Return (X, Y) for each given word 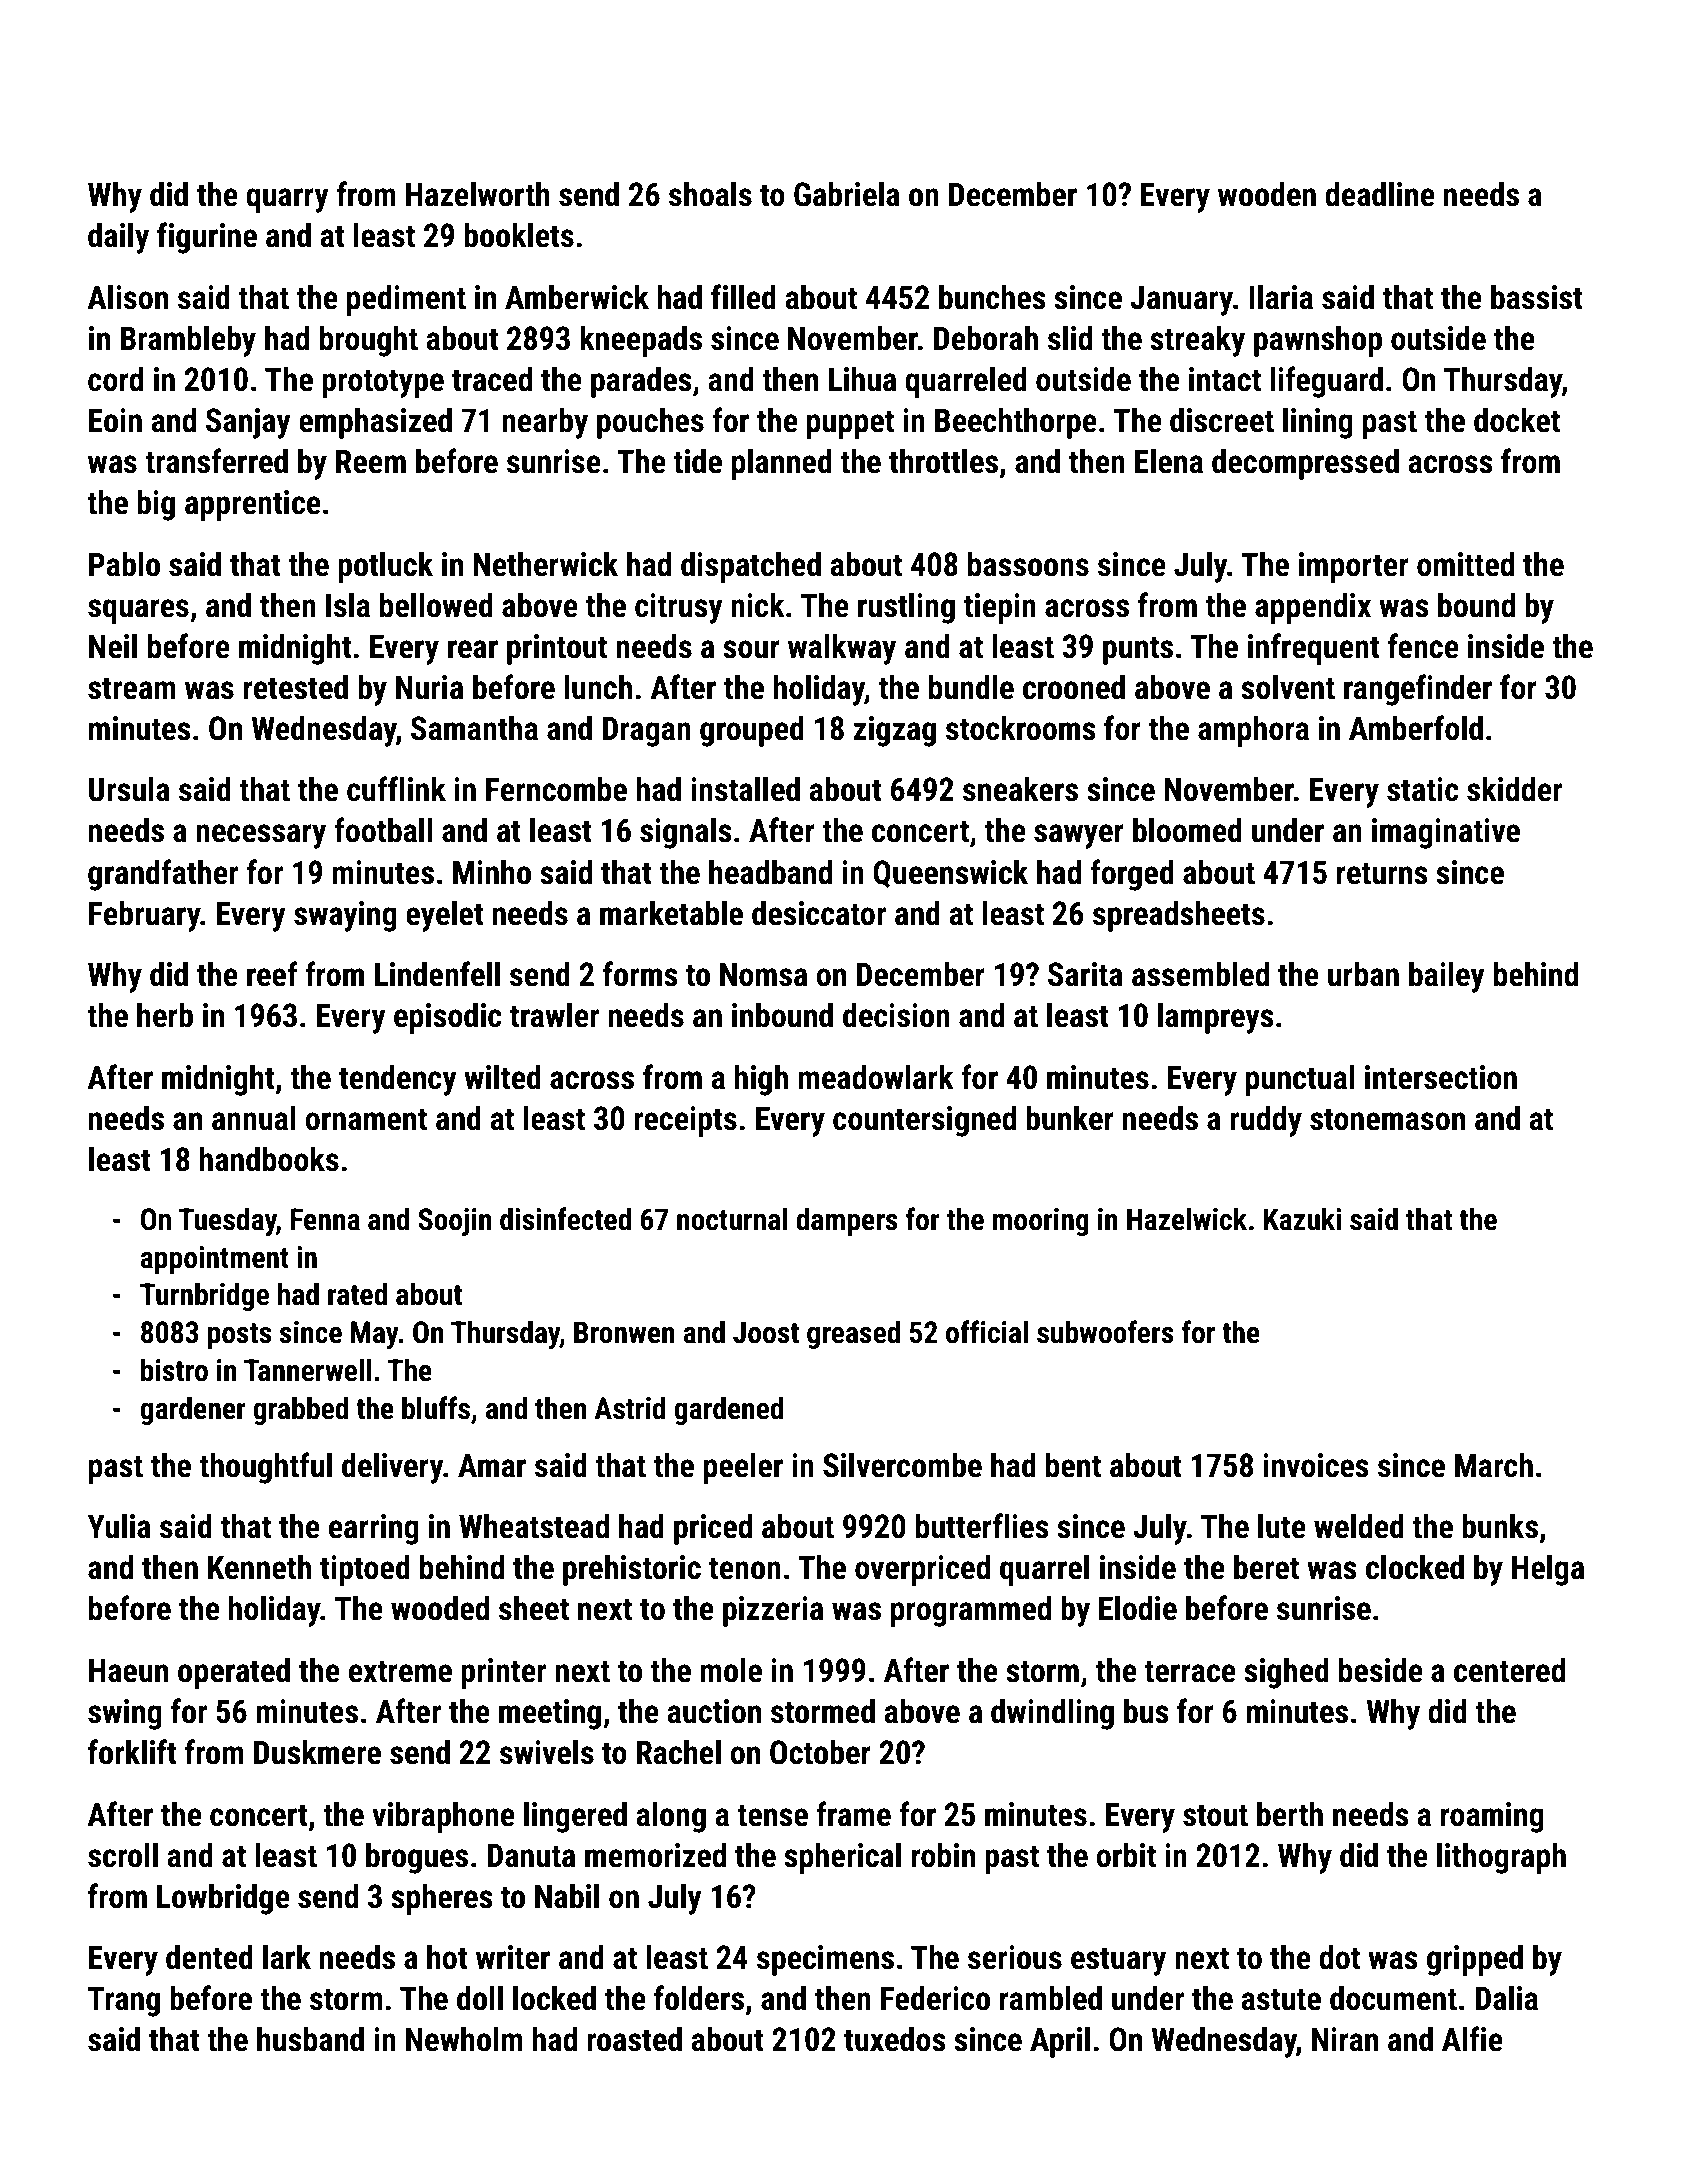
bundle (971, 687)
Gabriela (847, 194)
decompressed (1305, 464)
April (1060, 2042)
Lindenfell (437, 974)
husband (310, 2039)
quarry (287, 200)
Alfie (1472, 2039)
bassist (1537, 297)
